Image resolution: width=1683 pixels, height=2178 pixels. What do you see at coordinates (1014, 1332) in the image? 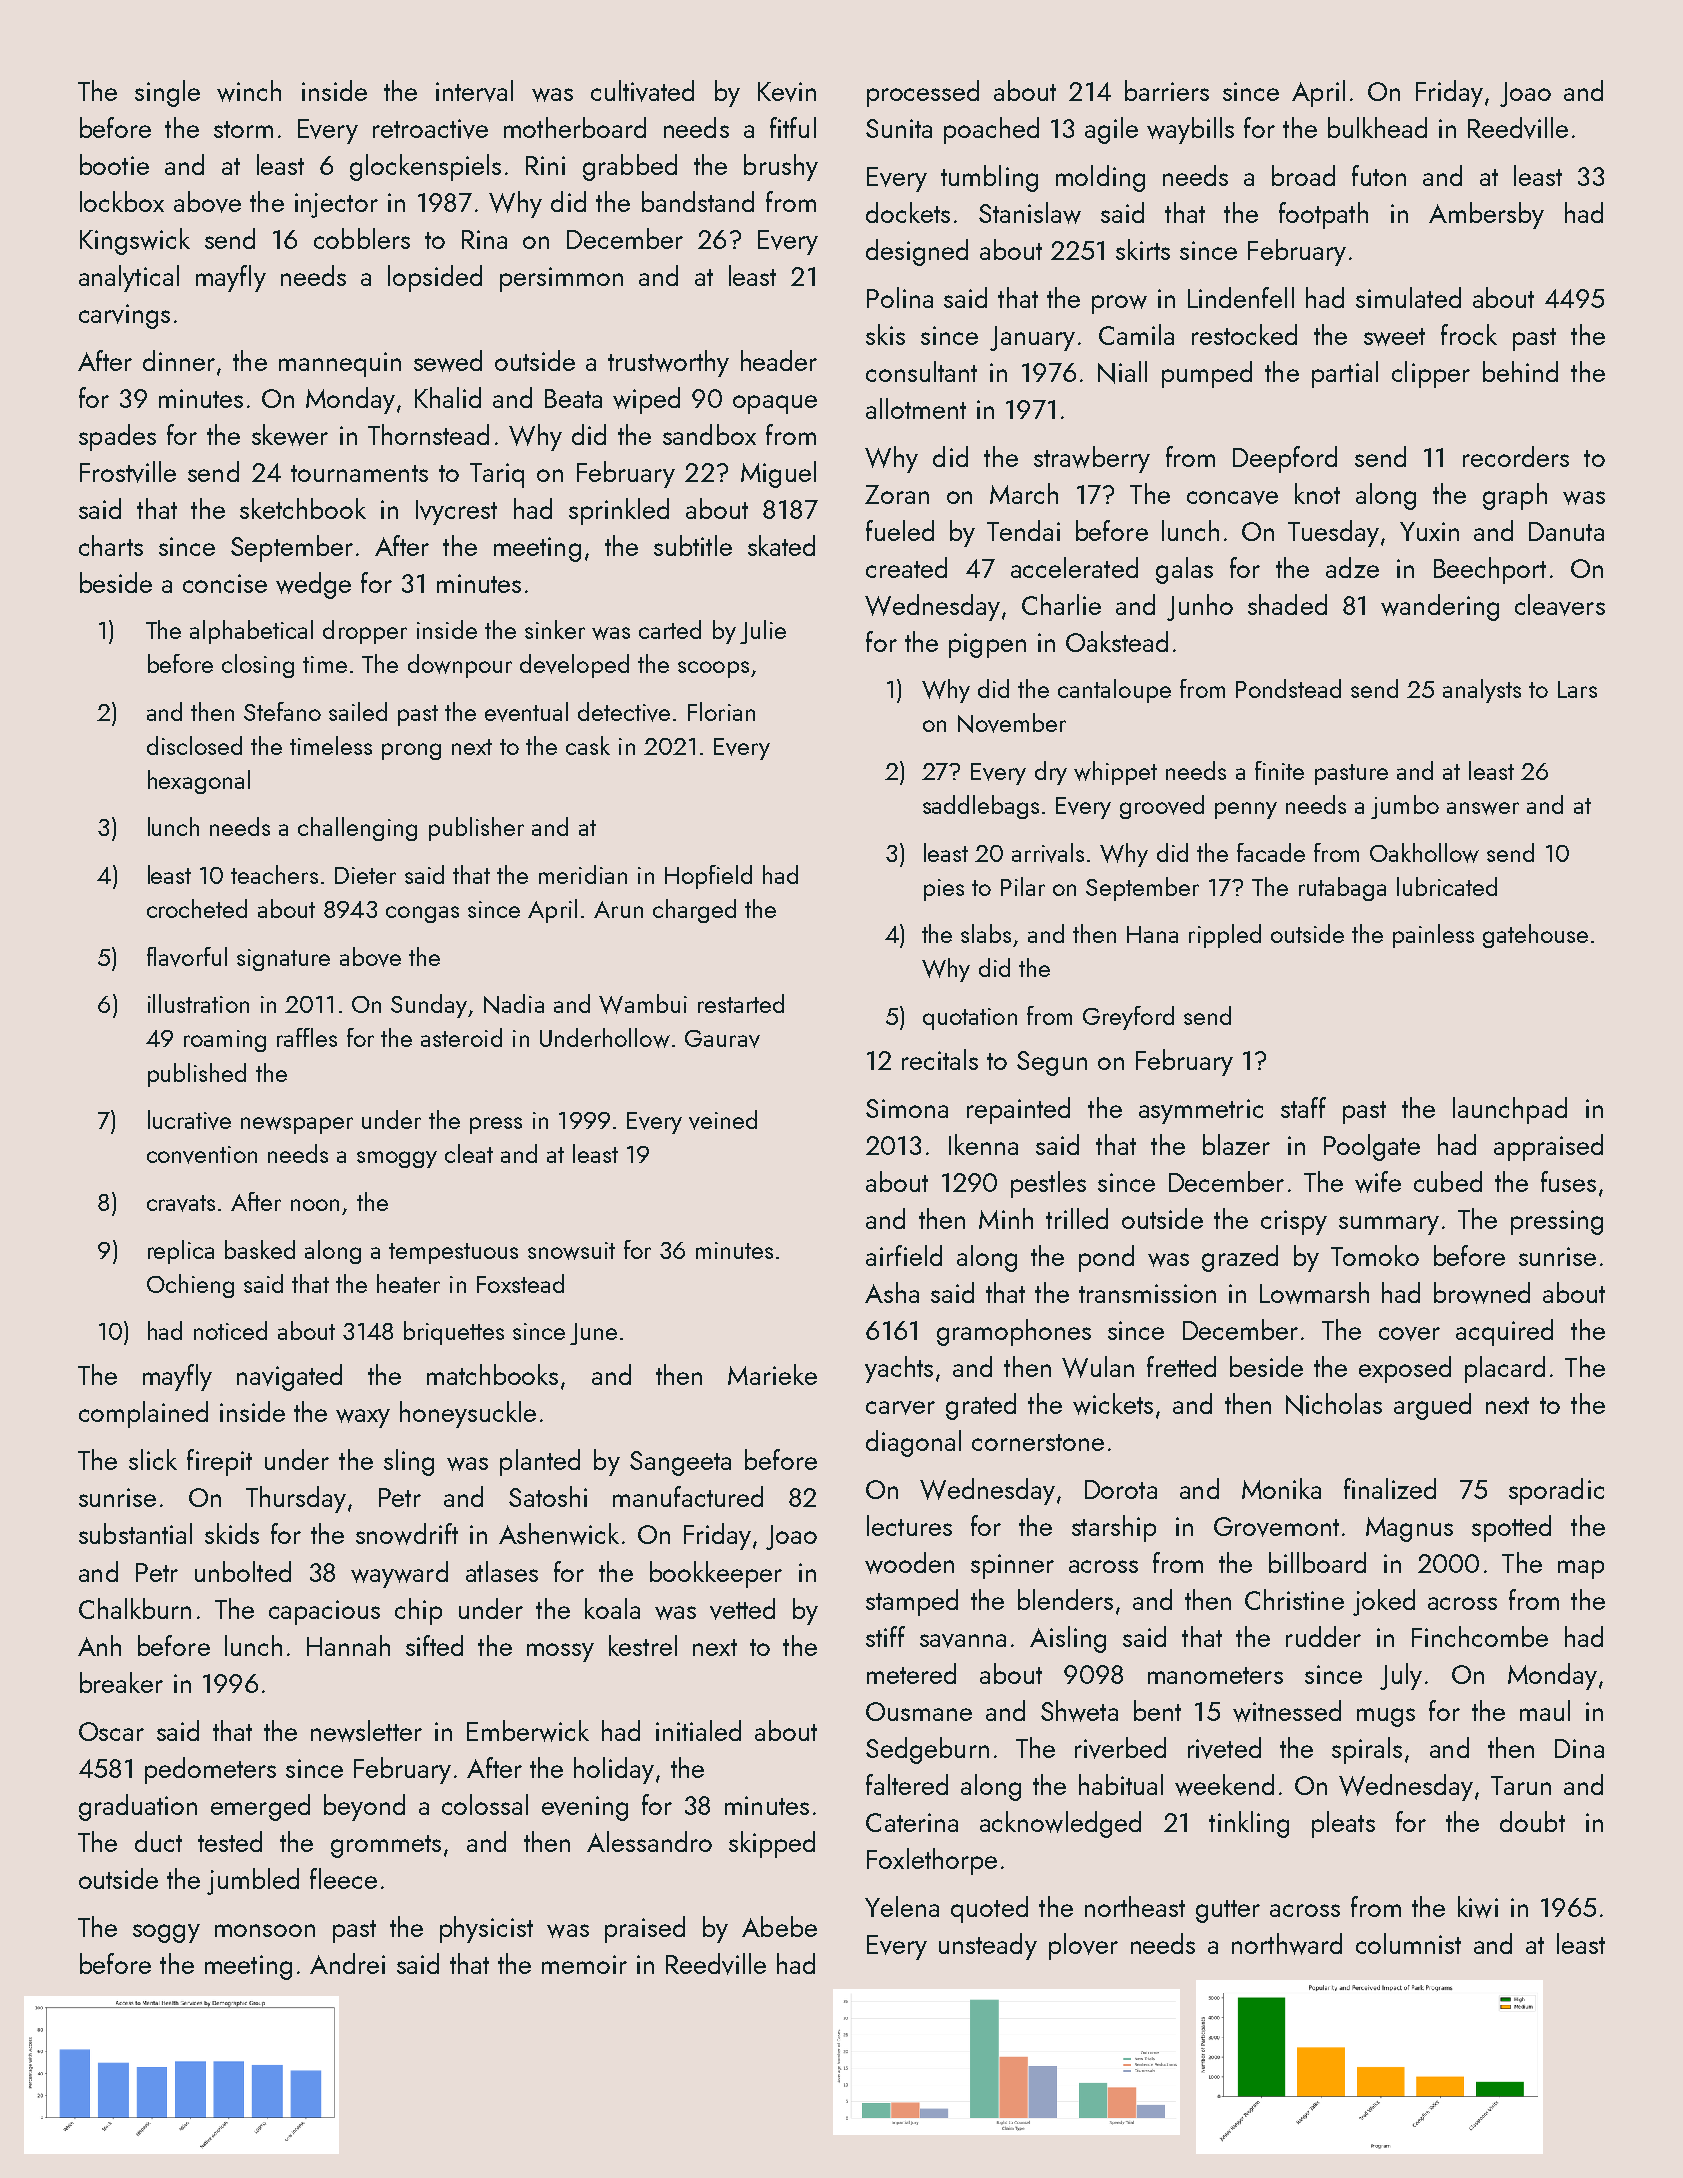
I see `gramophones` at bounding box center [1014, 1332].
